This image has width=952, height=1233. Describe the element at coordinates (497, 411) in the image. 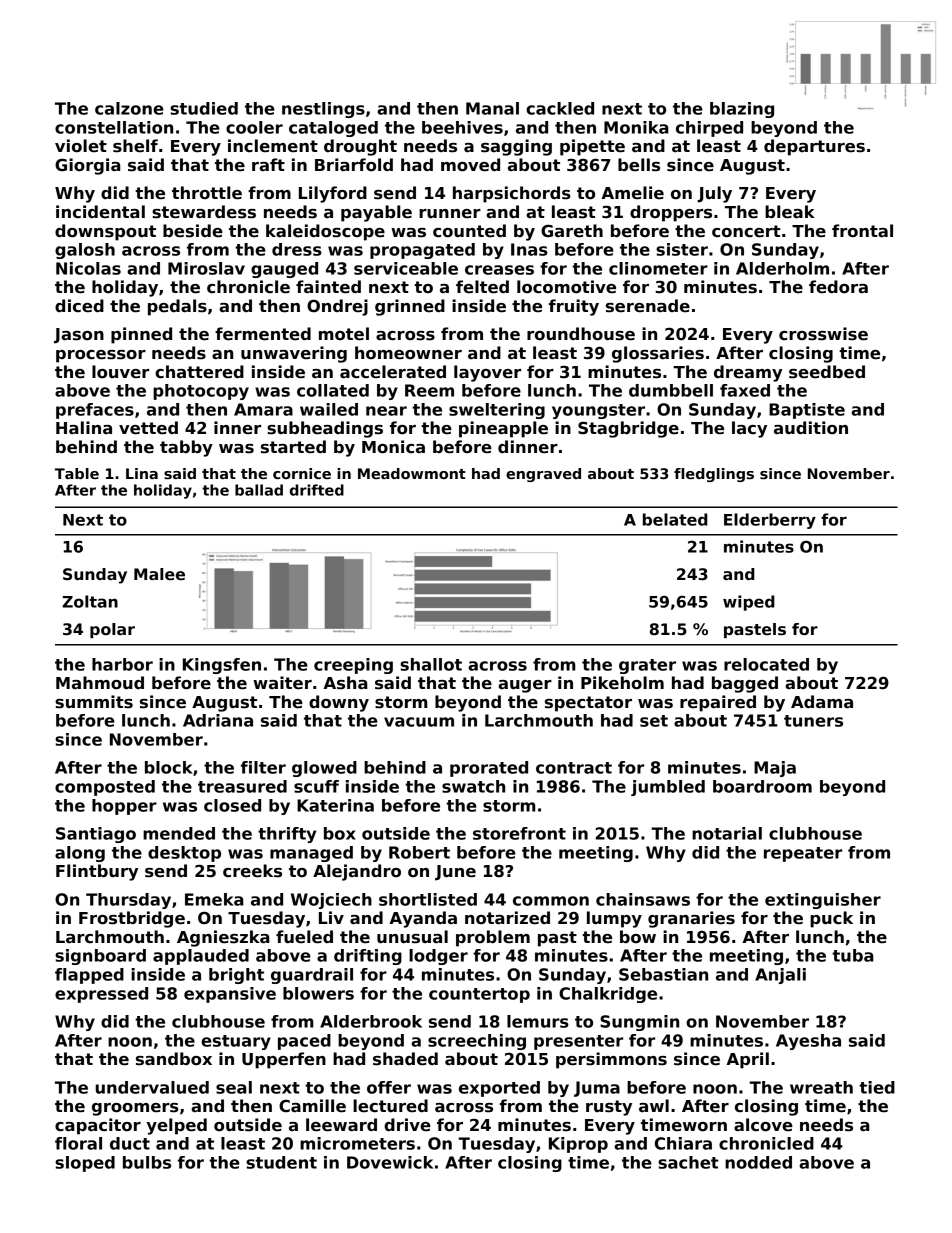

I see `sweltering` at that location.
